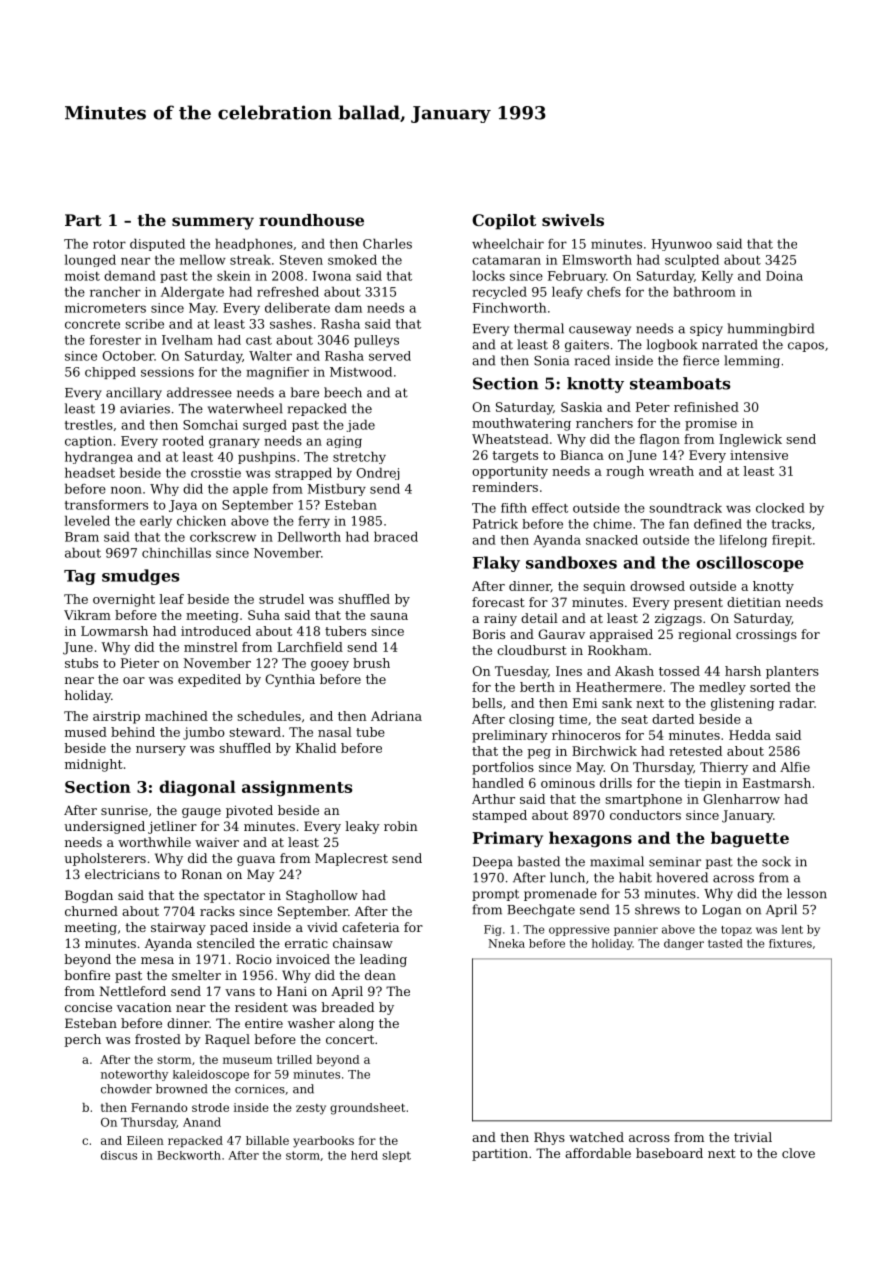 The height and width of the screenshot is (1271, 896). I want to click on steamboats, so click(680, 383).
